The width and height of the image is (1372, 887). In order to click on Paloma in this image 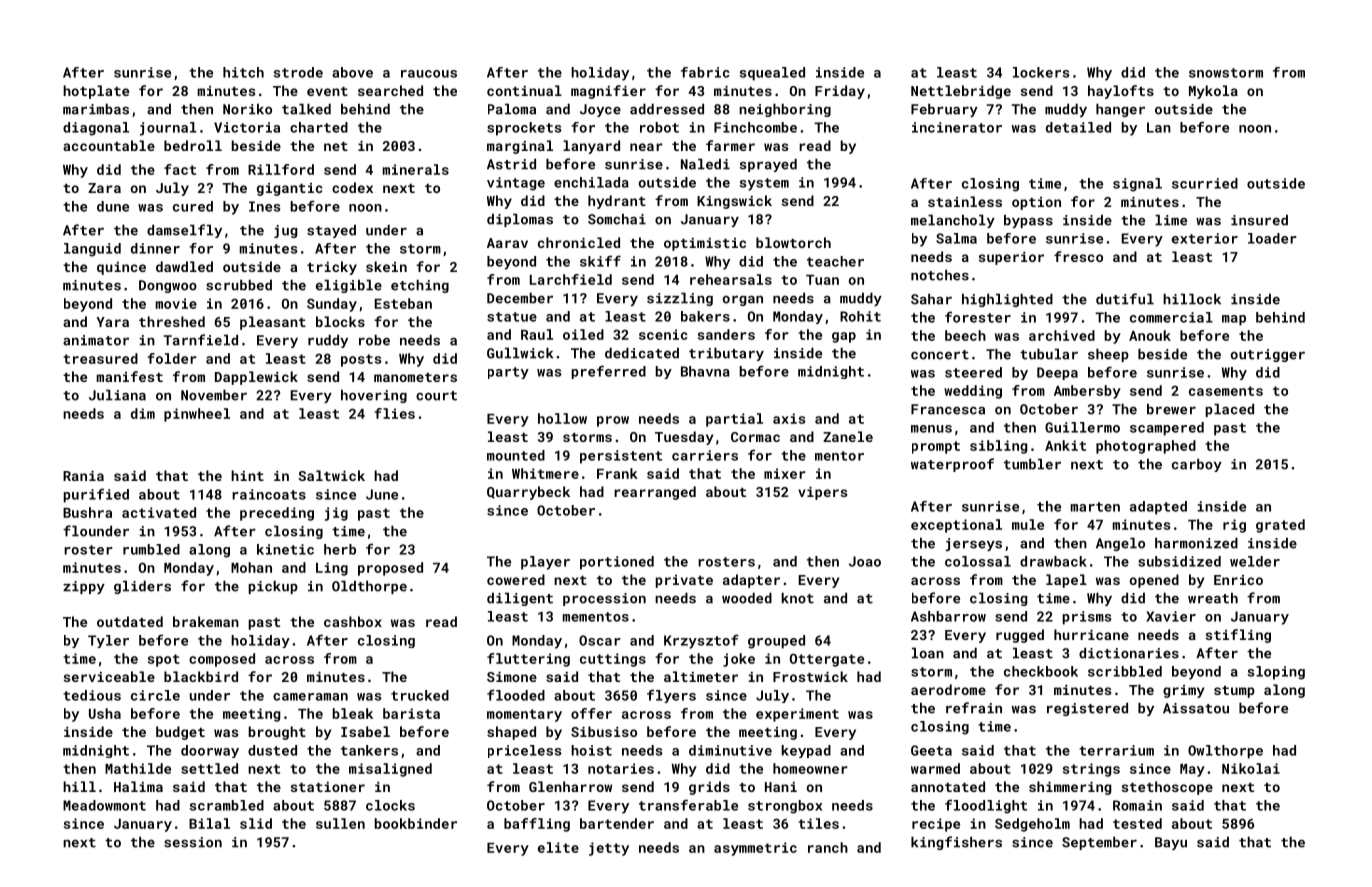, I will do `click(512, 109)`.
